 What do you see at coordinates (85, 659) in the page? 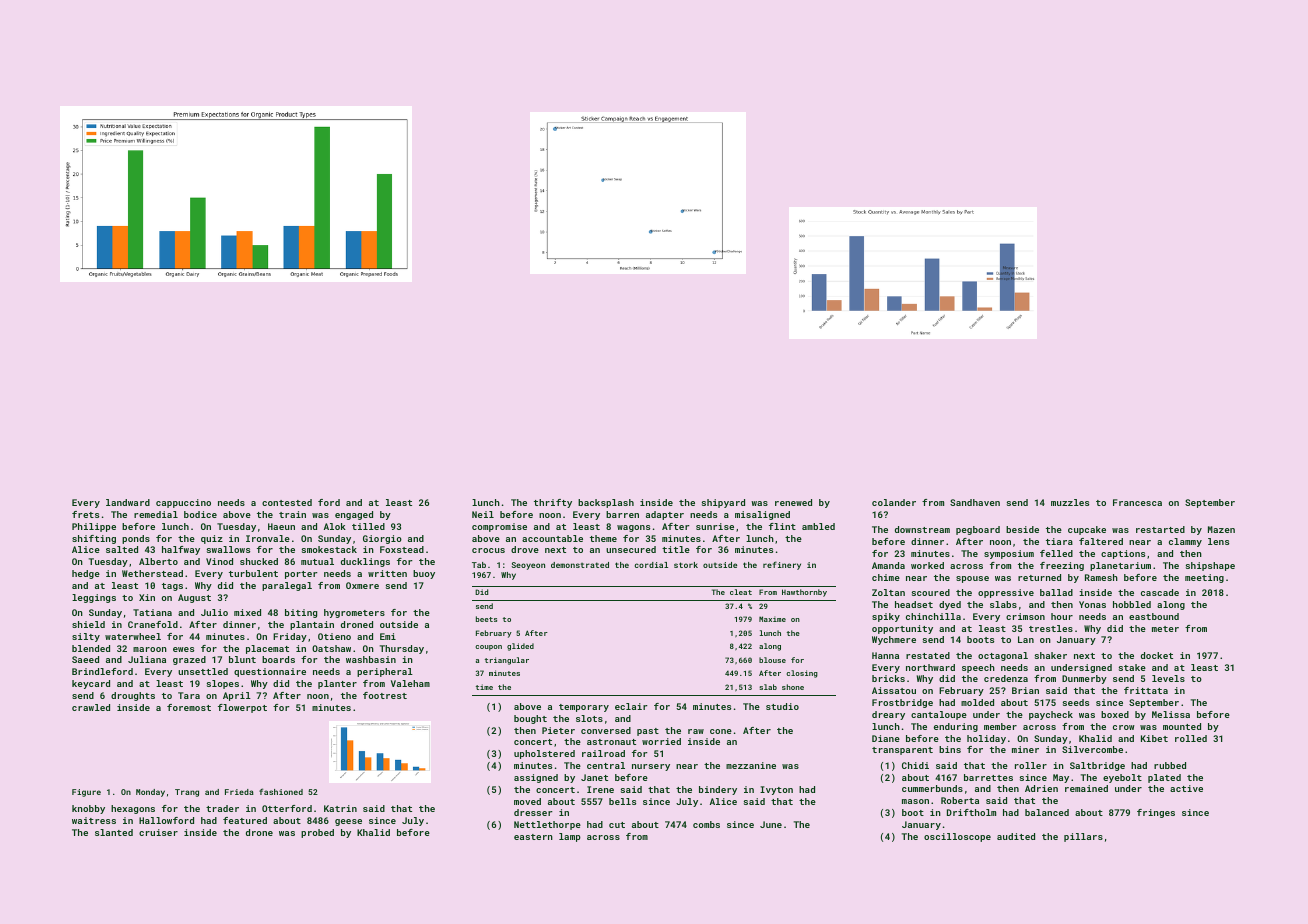
I see `Saeed` at bounding box center [85, 659].
